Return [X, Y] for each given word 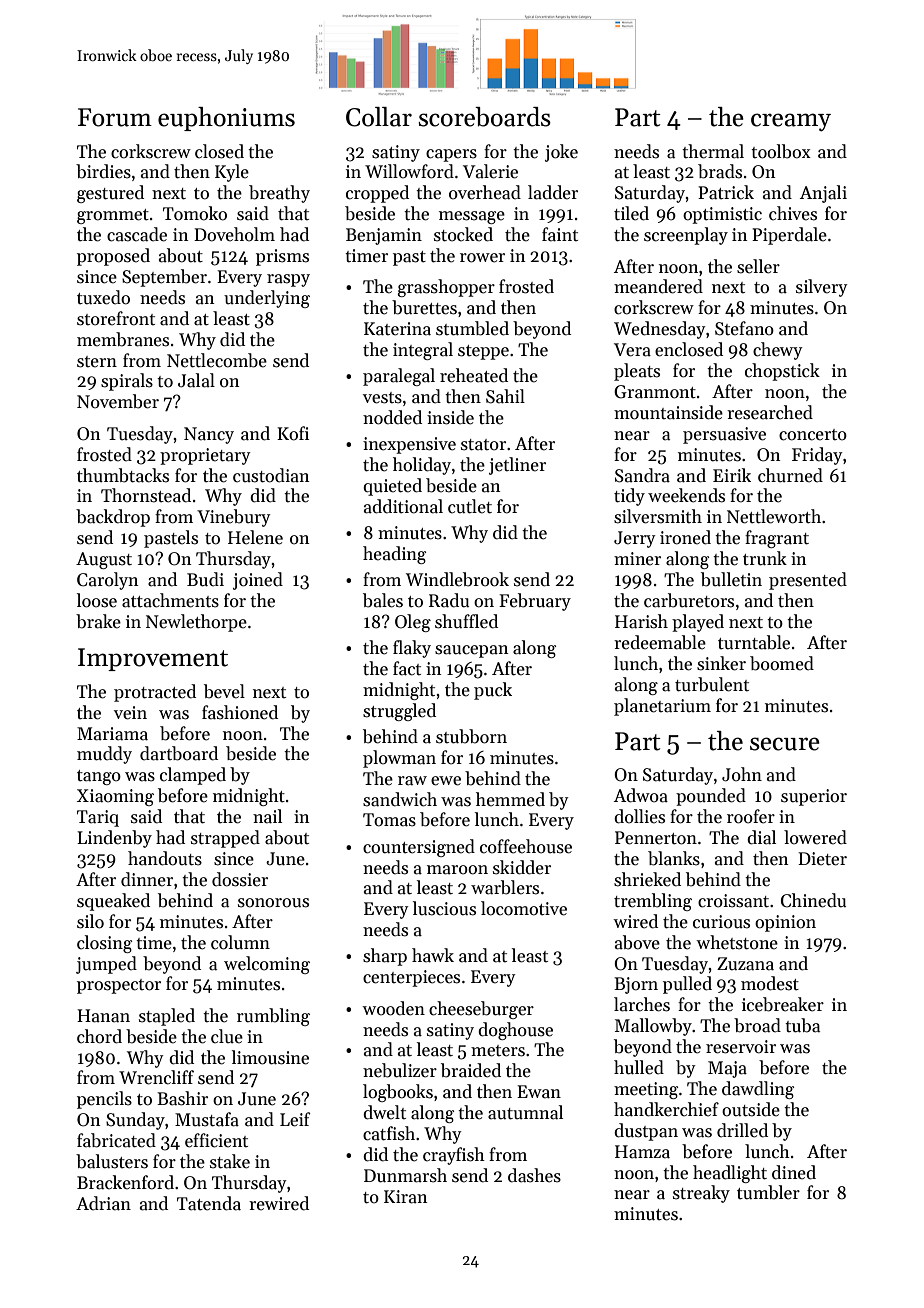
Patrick [726, 192]
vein [130, 713]
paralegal [399, 377]
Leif [295, 1119]
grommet [113, 216]
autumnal [525, 1112]
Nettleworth [774, 516]
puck [493, 691]
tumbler [768, 1192]
